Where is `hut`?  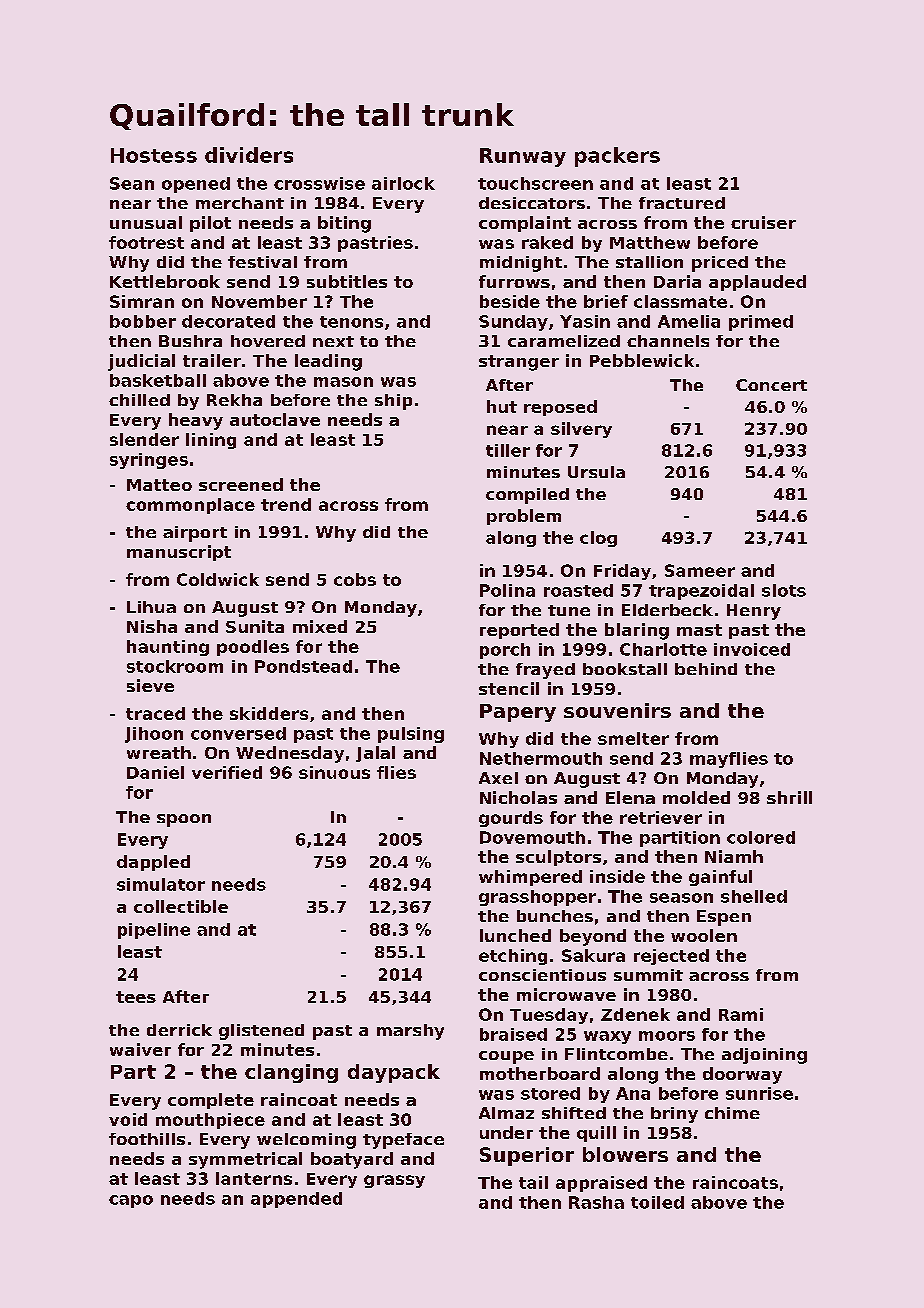 hut is located at coordinates (502, 406).
